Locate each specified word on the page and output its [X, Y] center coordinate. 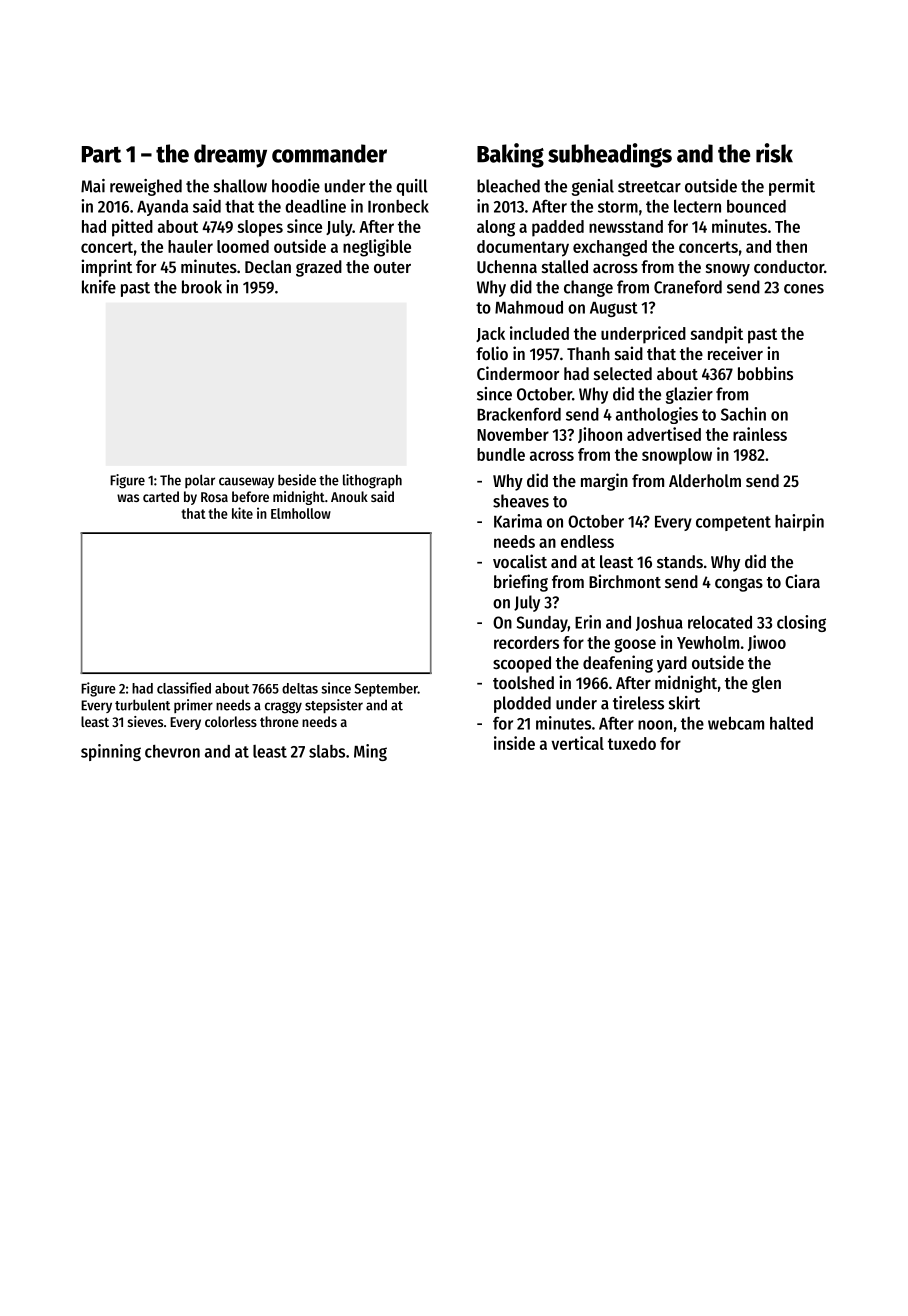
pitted [132, 228]
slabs [327, 751]
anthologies [657, 415]
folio [492, 353]
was [128, 498]
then [791, 246]
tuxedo [632, 743]
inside [514, 743]
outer [392, 267]
